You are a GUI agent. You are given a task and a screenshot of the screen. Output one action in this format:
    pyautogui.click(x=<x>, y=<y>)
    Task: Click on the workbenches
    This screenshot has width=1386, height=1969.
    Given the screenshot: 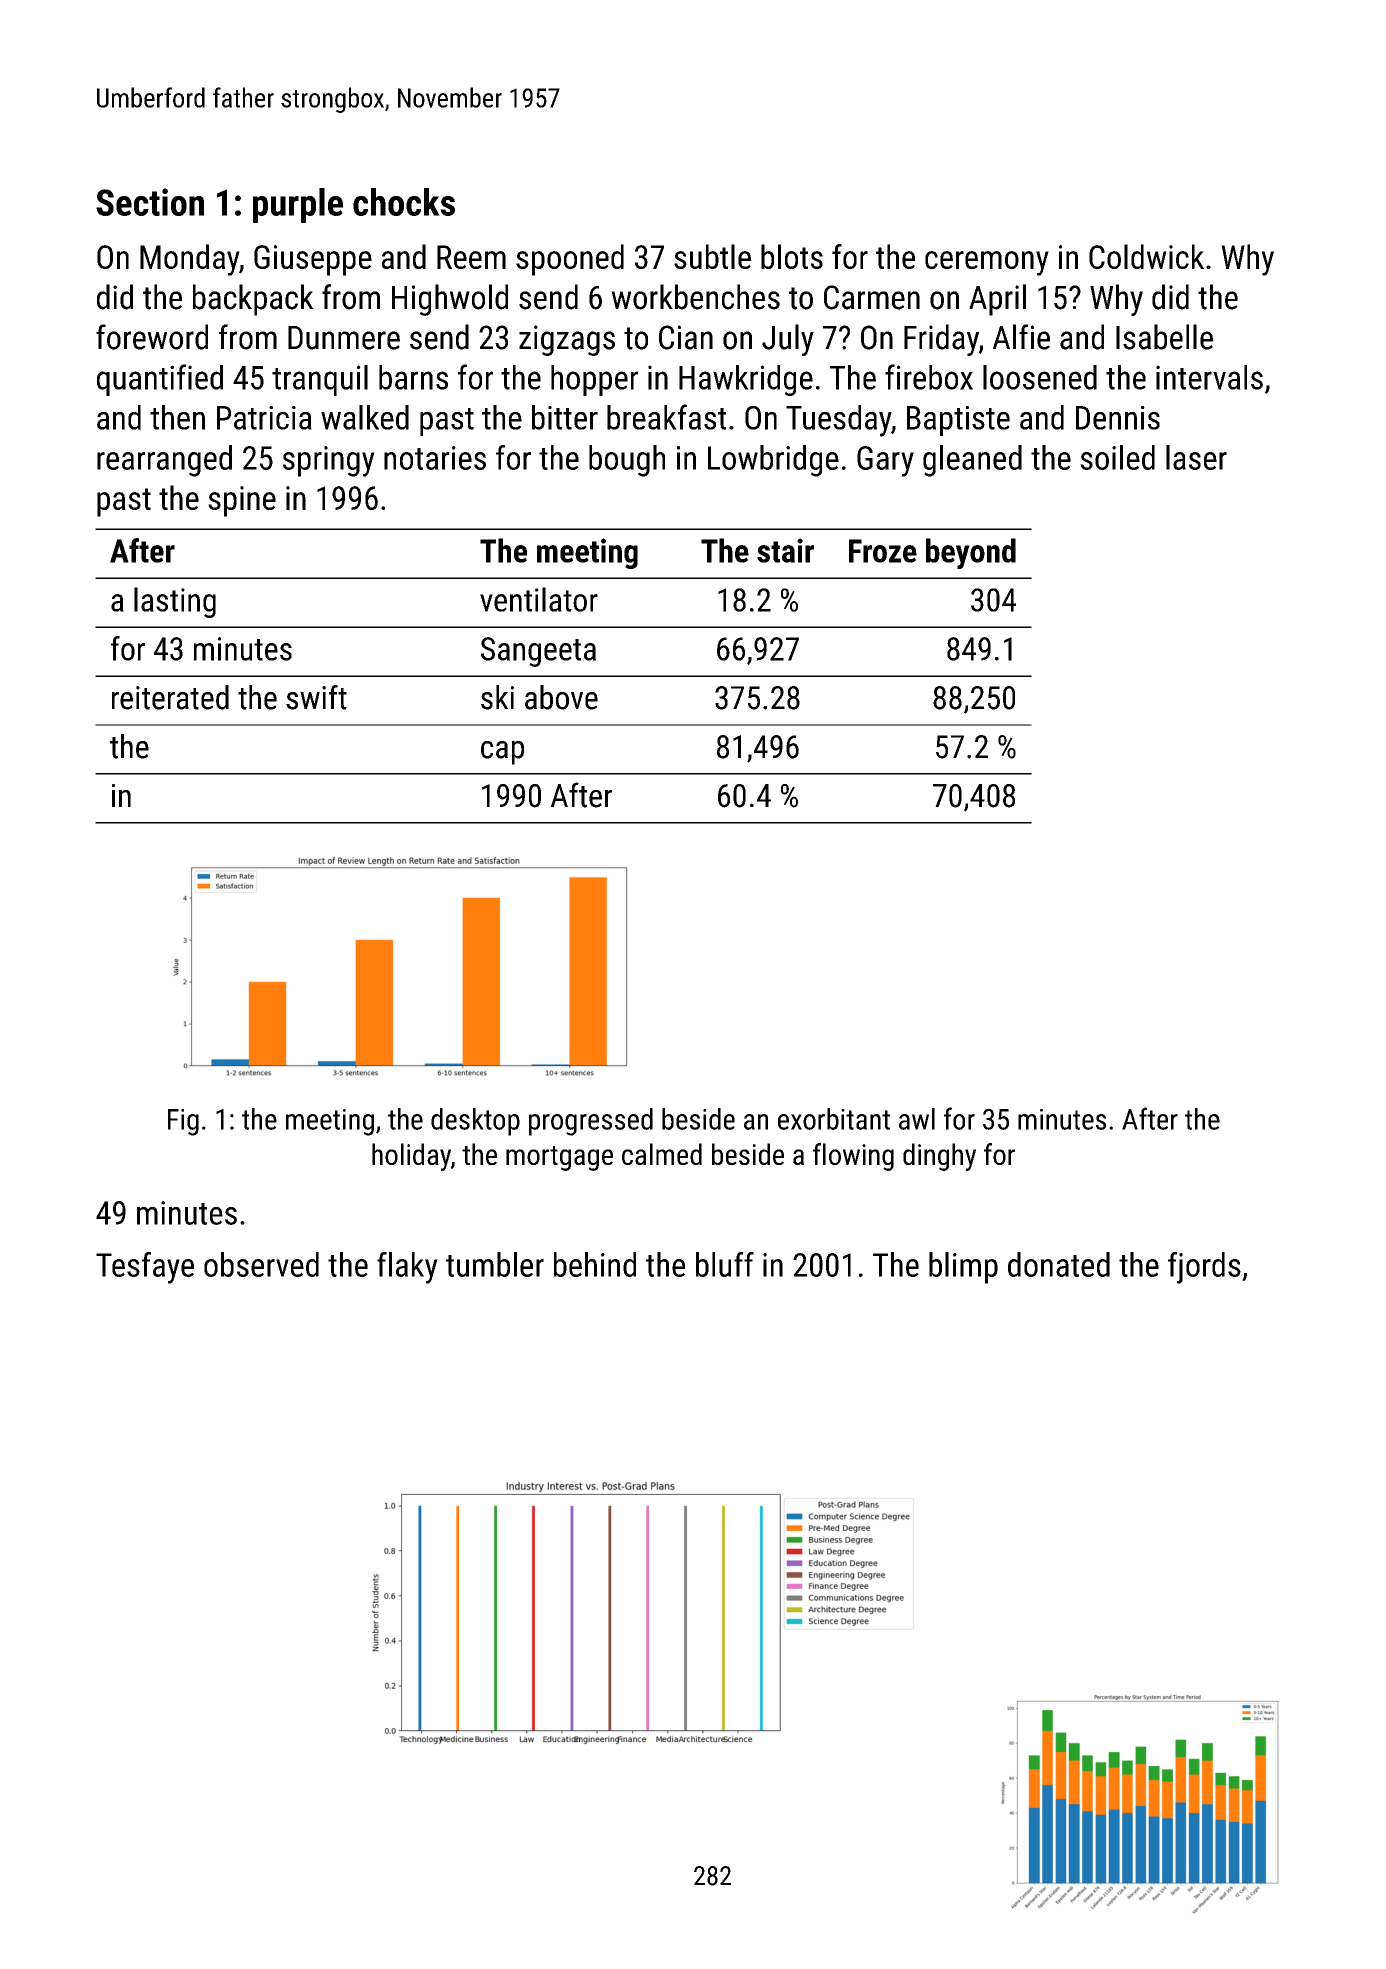 What is the action you would take?
    pyautogui.click(x=695, y=297)
